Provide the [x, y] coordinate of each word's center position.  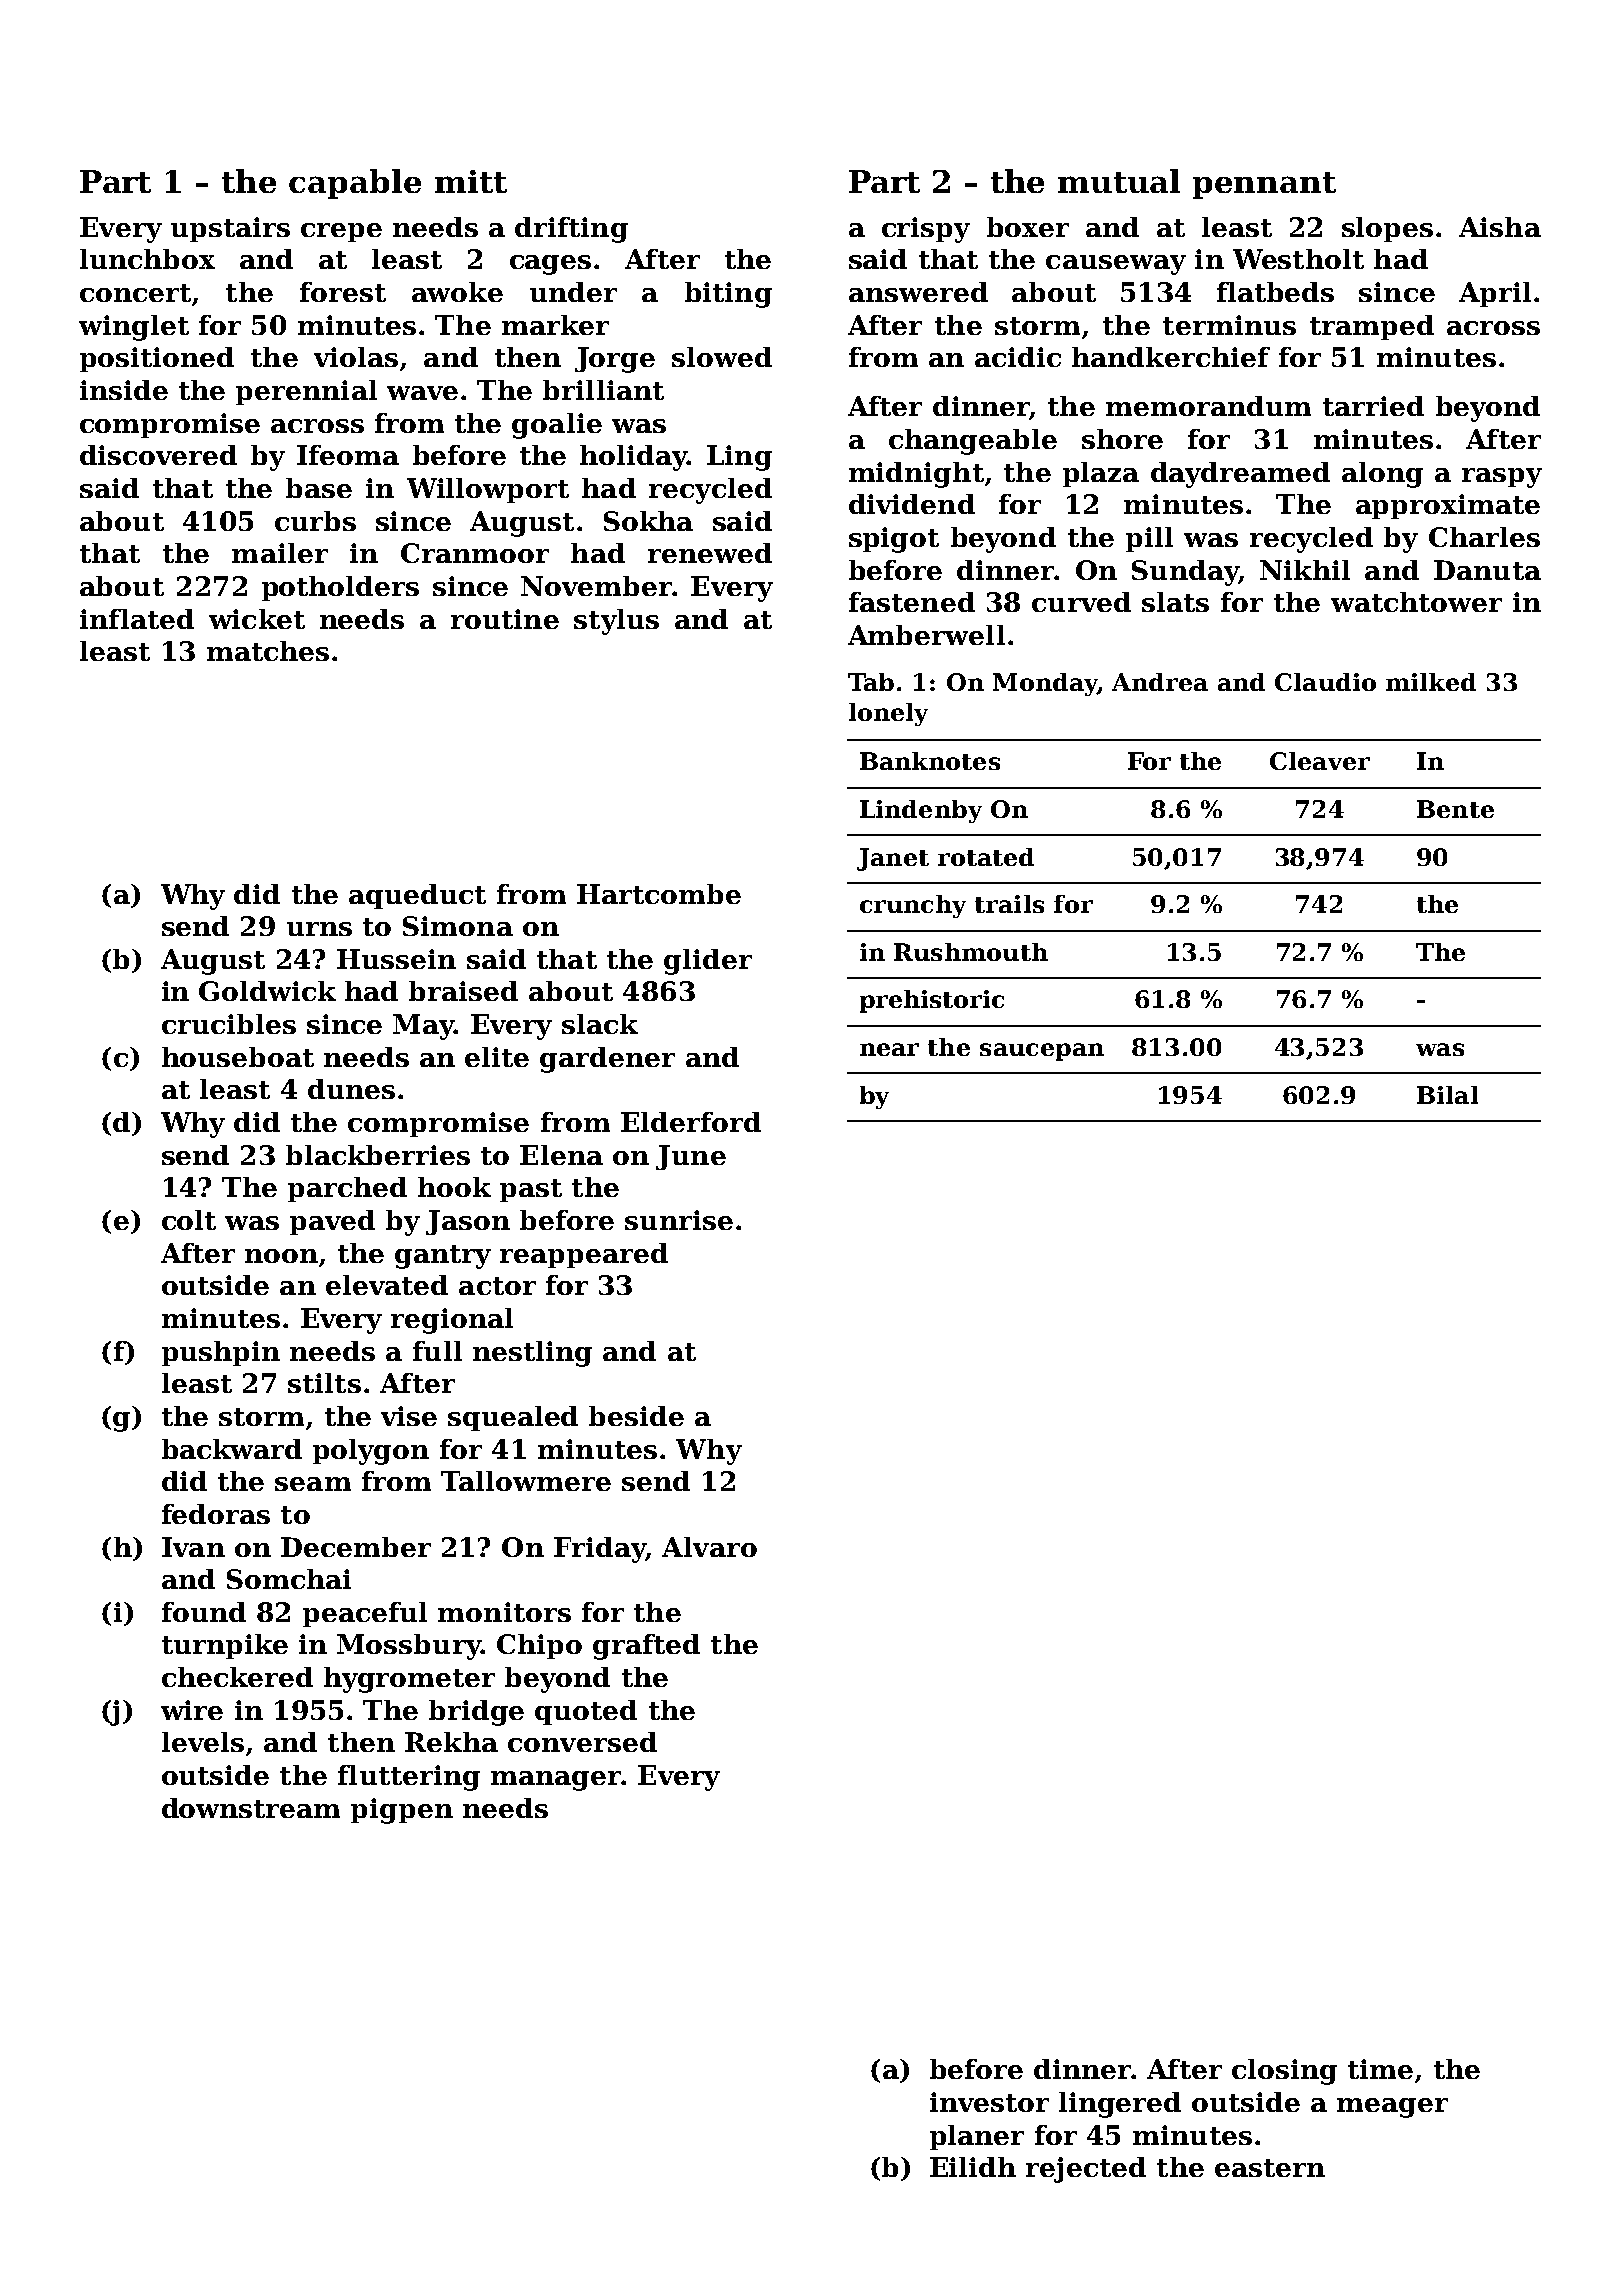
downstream [251, 1808]
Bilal [1447, 1095]
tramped [1372, 327]
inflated [137, 619]
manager [556, 1781]
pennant [1264, 185]
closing [1284, 2072]
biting [728, 295]
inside [124, 390]
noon [281, 1256]
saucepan [1042, 1052]
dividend [912, 504]
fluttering [409, 1778]
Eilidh [973, 2167]
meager [1392, 2108]
